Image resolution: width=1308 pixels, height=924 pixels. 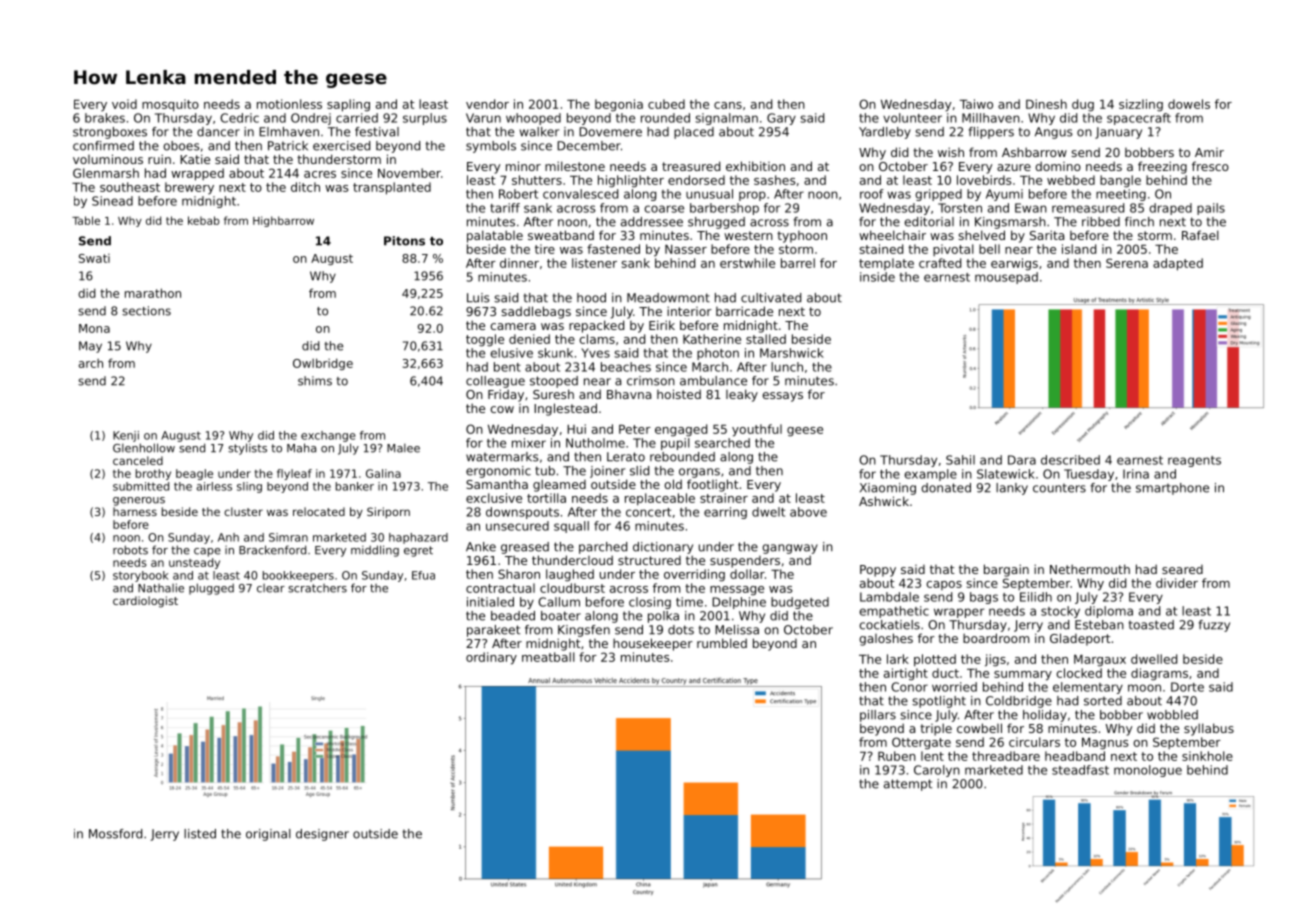 I want to click on designer, so click(x=322, y=835).
